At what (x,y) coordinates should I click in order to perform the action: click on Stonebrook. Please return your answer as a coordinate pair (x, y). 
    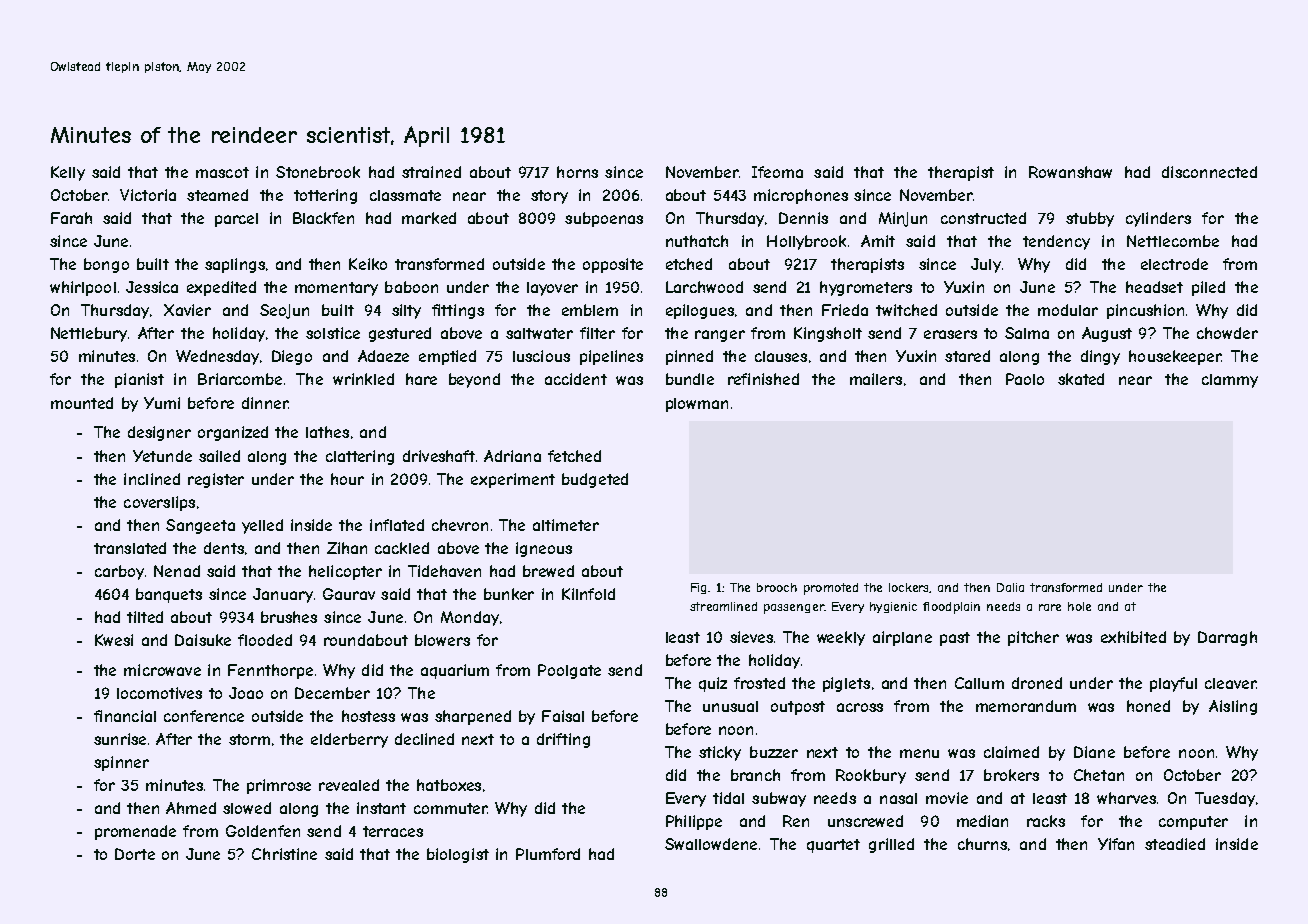
    Looking at the image, I should click on (318, 172).
